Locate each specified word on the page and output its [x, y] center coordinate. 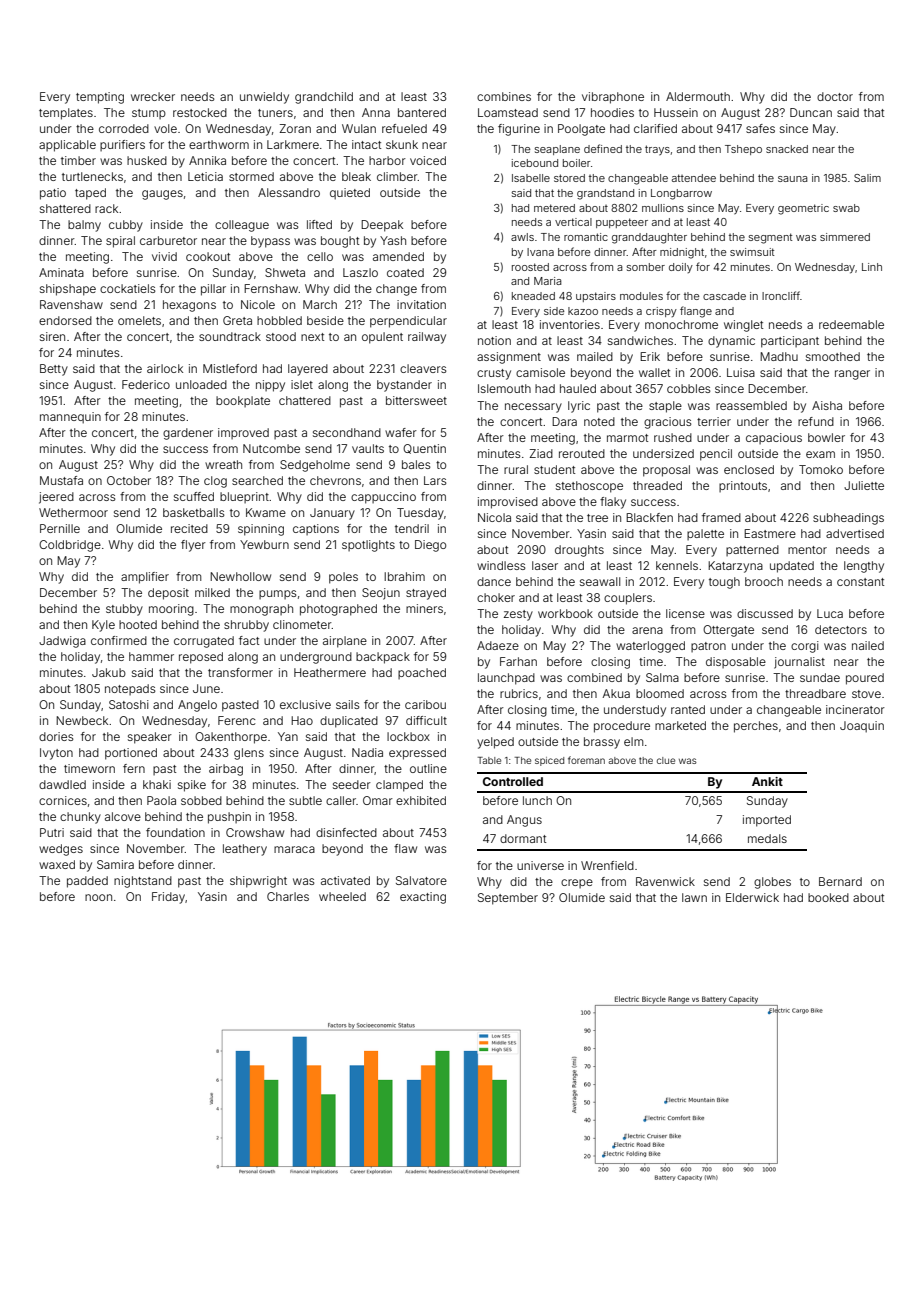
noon [98, 897]
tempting [100, 98]
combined [594, 677]
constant [860, 582]
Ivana [540, 252]
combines [504, 96]
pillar [213, 290]
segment [770, 238]
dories [56, 736]
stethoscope [589, 487]
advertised [855, 533]
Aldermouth [698, 96]
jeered [56, 498]
